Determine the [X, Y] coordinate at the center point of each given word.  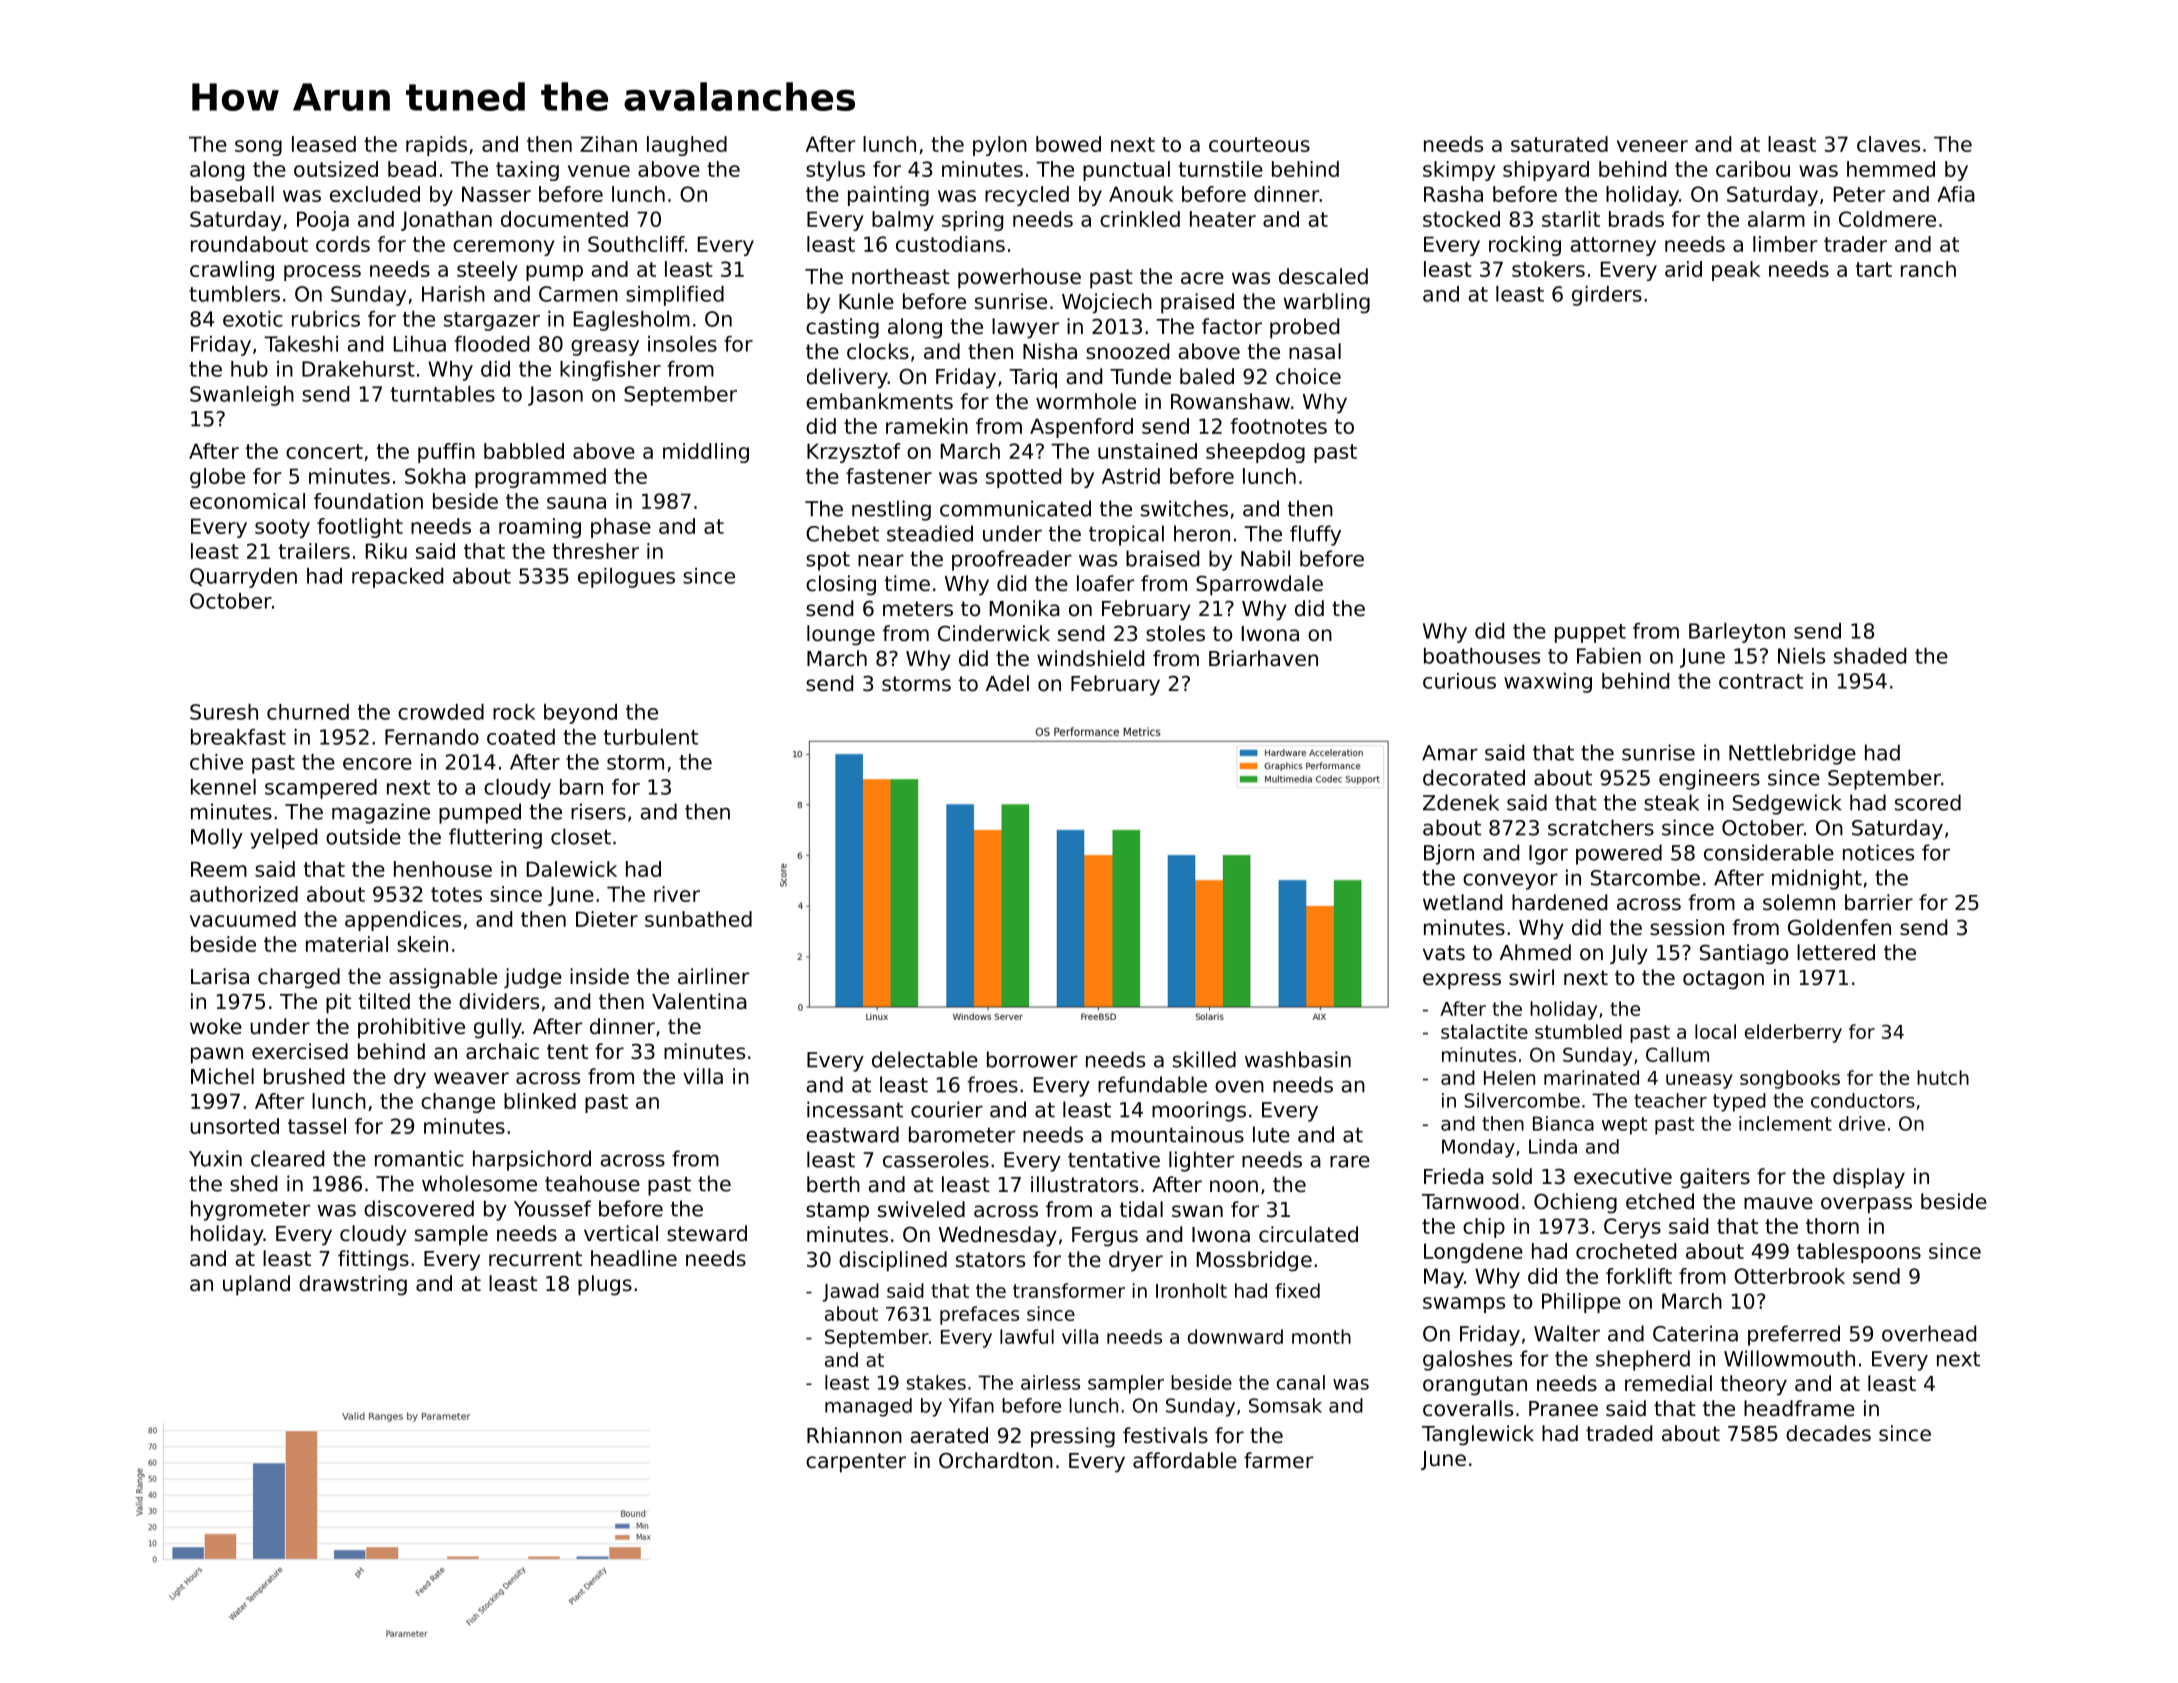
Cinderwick [994, 633]
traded [1619, 1433]
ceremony [504, 248]
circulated [1308, 1234]
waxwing [1548, 683]
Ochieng [1575, 1203]
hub [249, 369]
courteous [1259, 144]
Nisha [1050, 351]
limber [1785, 244]
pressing [1073, 1437]
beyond [580, 714]
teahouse [592, 1183]
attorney [1613, 246]
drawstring [353, 1285]
